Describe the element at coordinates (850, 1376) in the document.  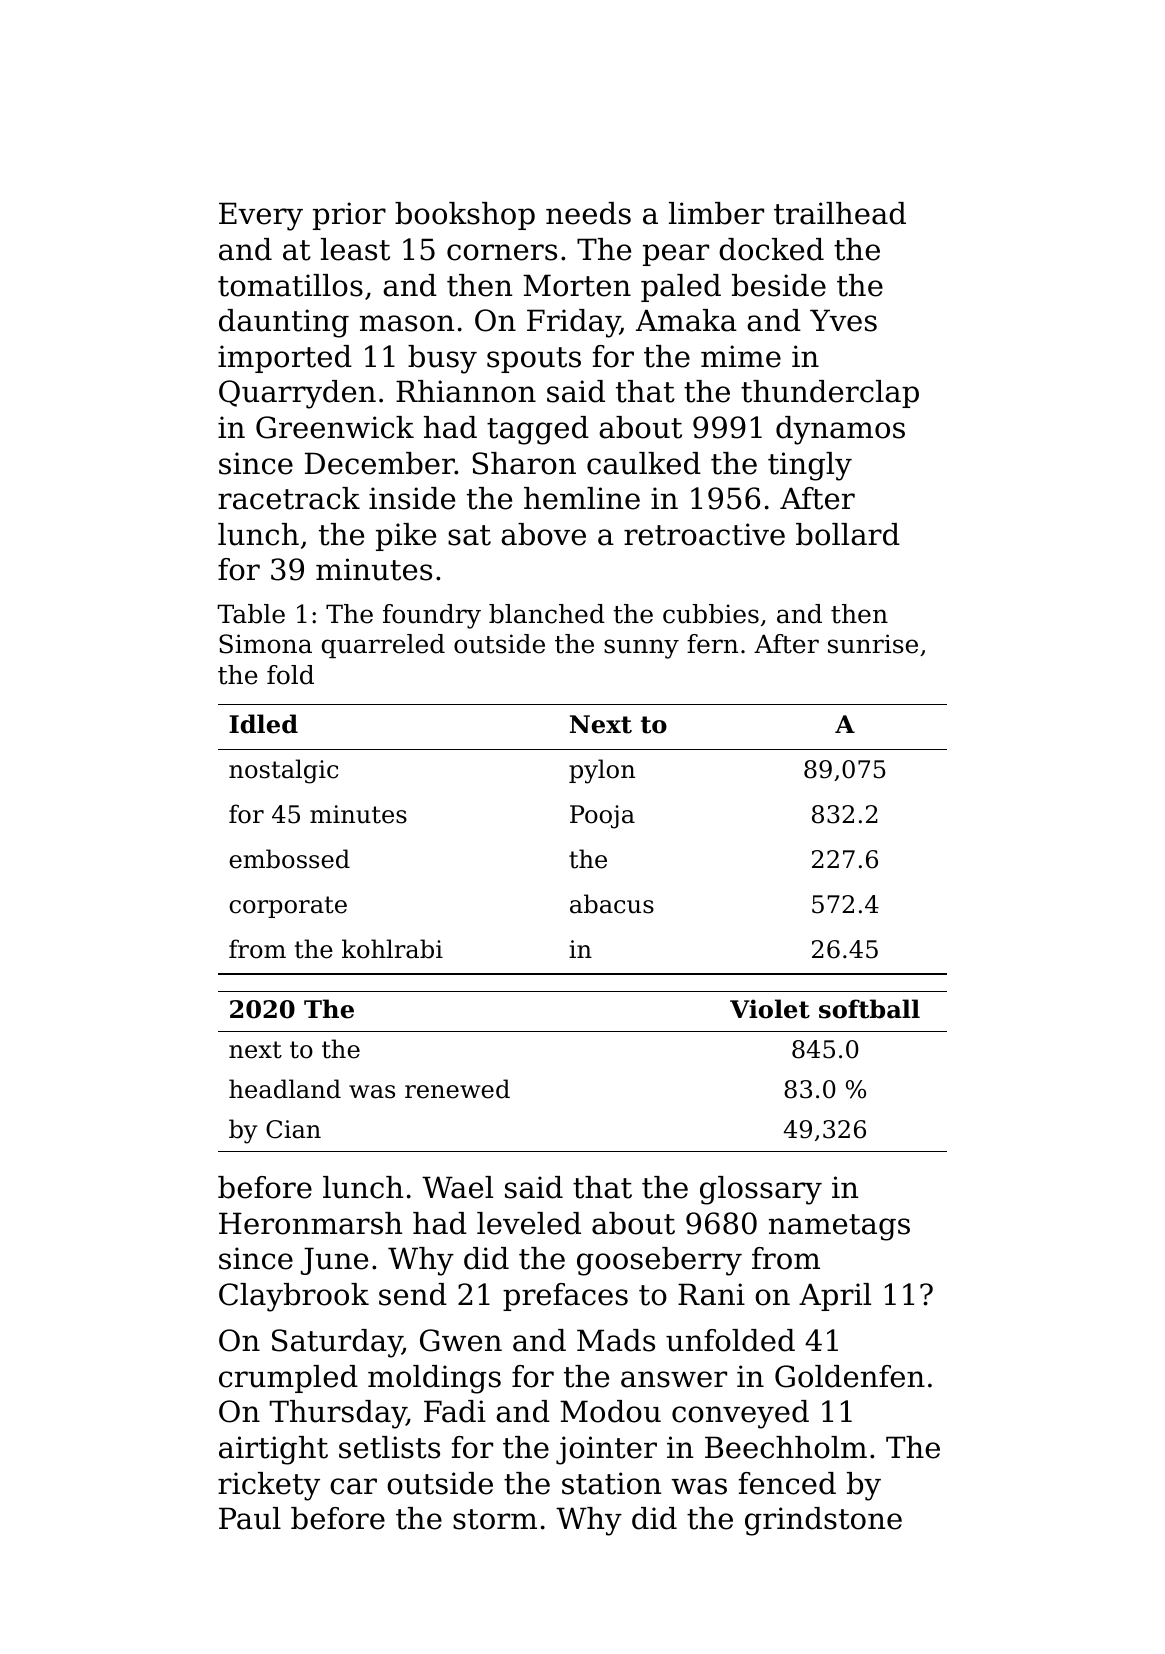
I see `Goldenfen` at that location.
